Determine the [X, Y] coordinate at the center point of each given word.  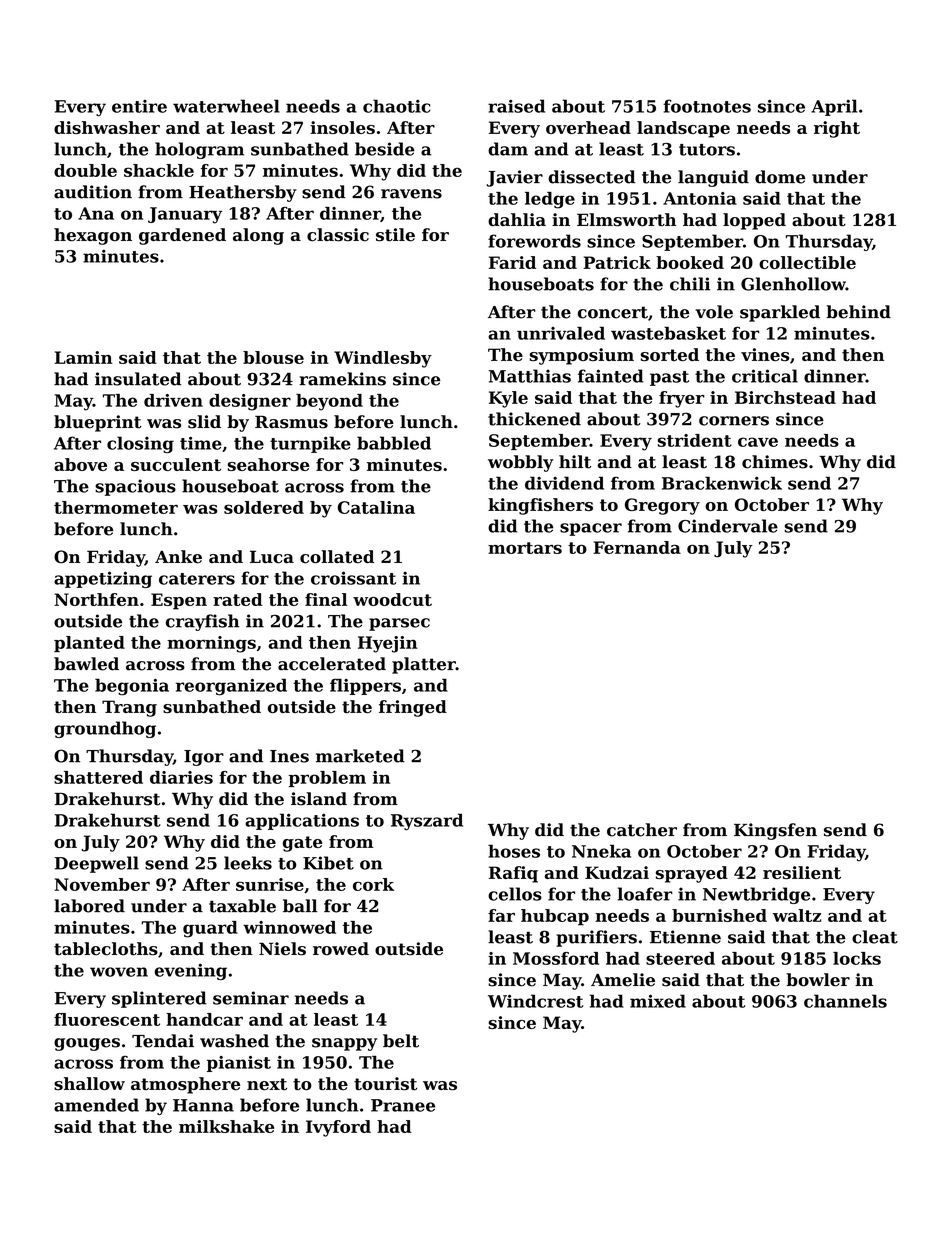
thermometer [116, 507]
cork [373, 884]
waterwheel [226, 106]
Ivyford [338, 1128]
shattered [98, 777]
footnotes [707, 106]
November [102, 884]
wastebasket [668, 333]
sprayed [692, 874]
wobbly [520, 463]
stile [395, 235]
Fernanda [637, 547]
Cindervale [728, 526]
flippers [365, 686]
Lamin [83, 357]
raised [516, 106]
